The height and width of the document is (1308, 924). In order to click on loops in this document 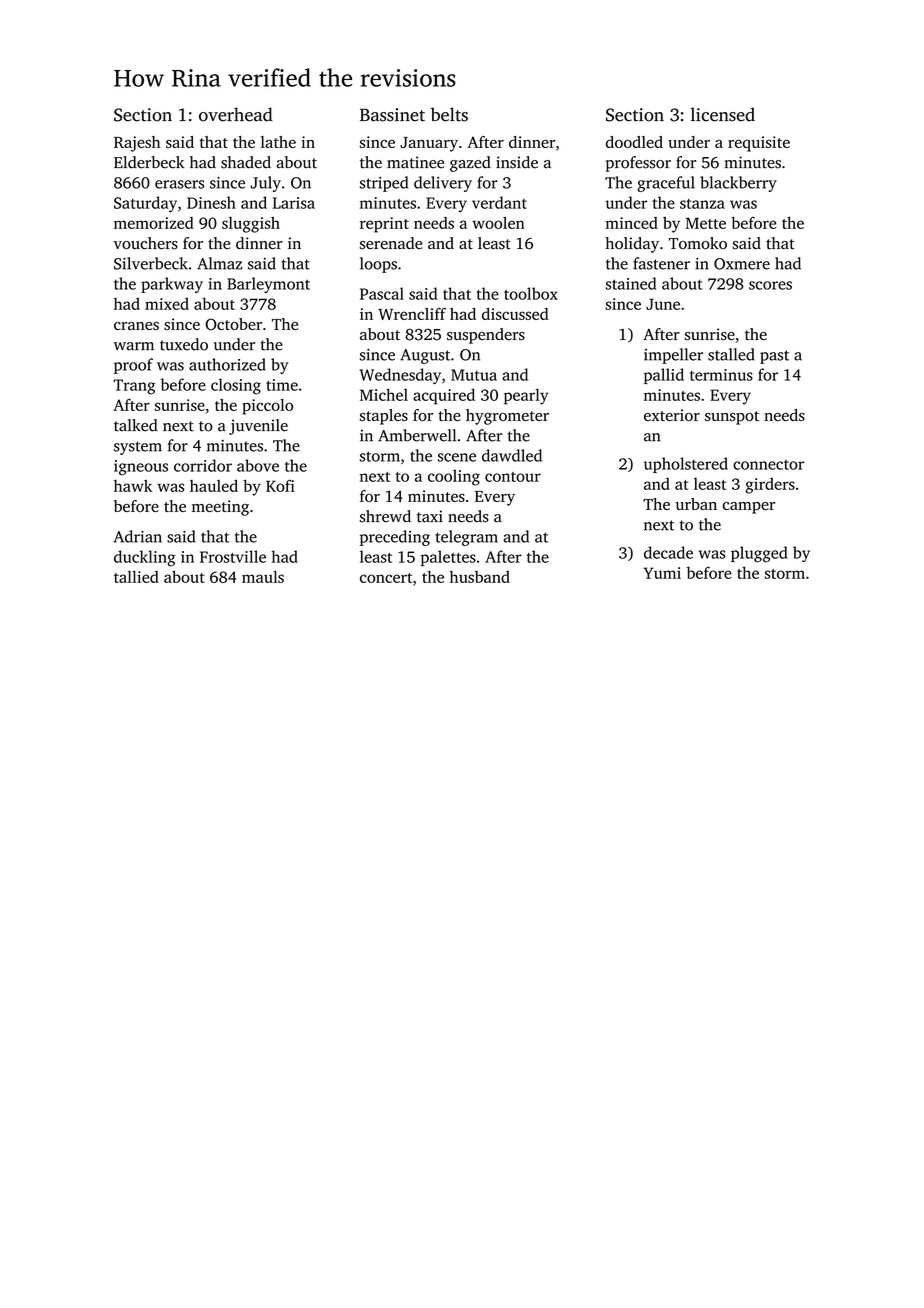, I will do `click(378, 265)`.
